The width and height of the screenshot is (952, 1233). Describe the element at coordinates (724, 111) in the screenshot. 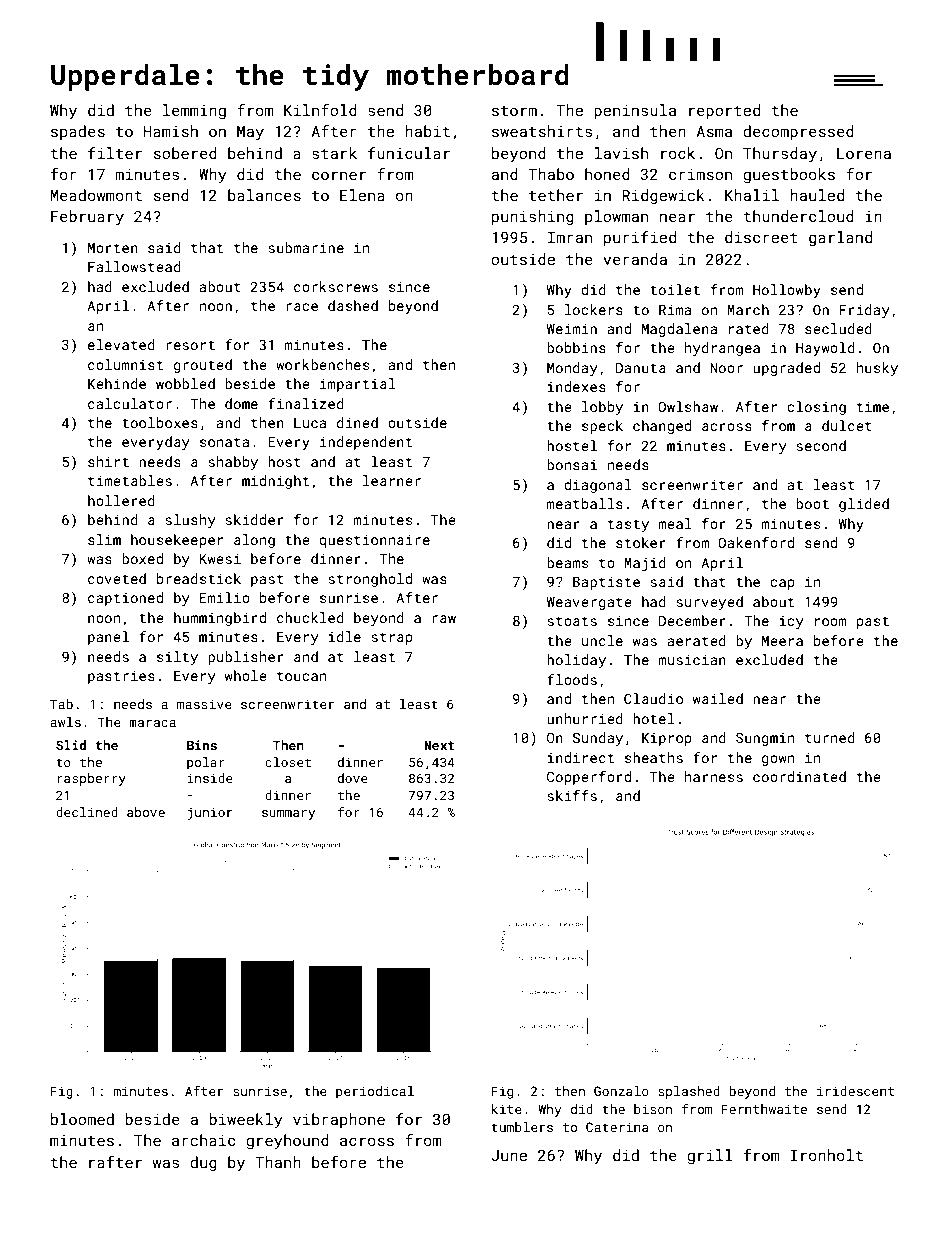

I see `reported` at that location.
